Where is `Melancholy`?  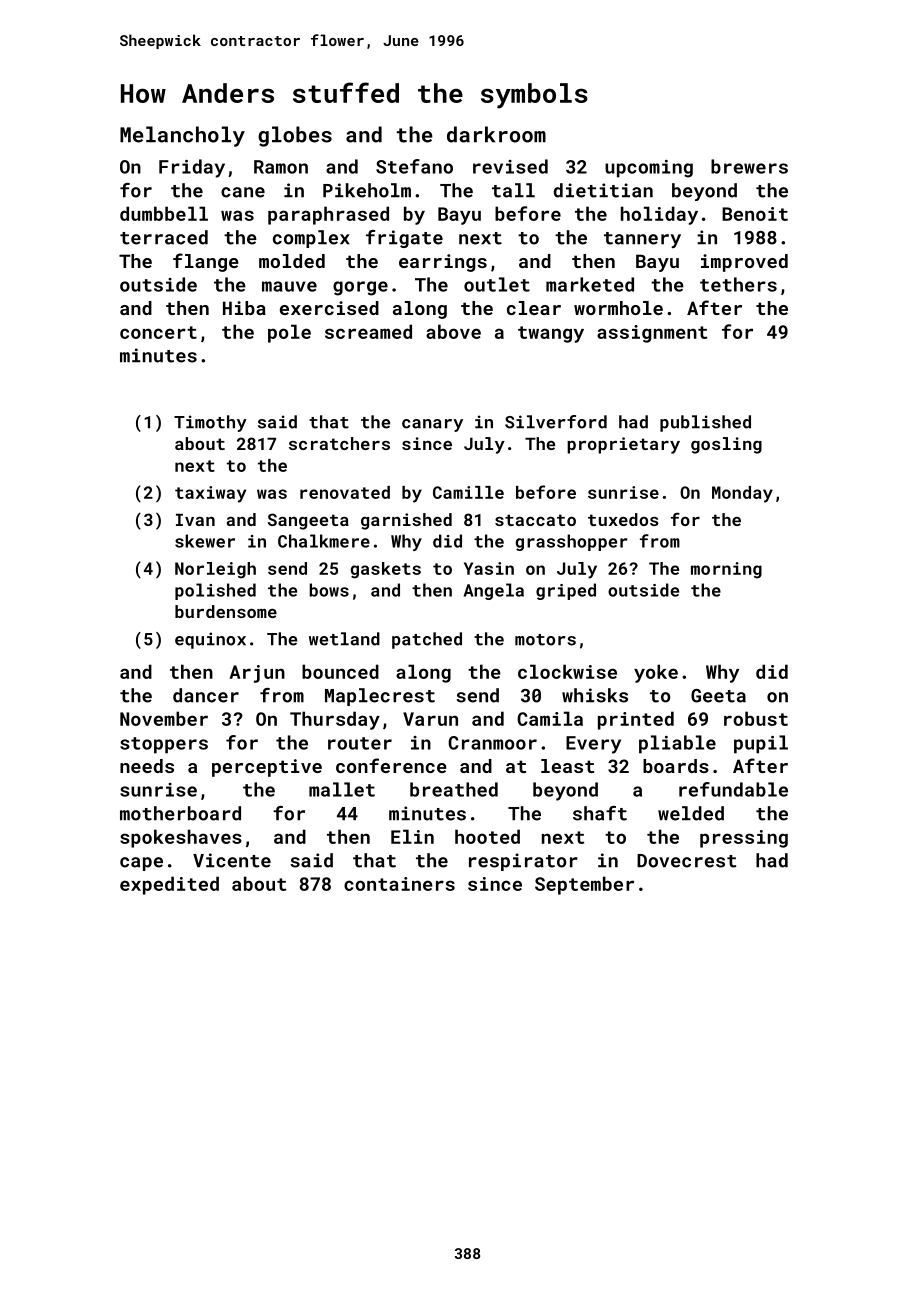
Melancholy is located at coordinates (182, 136).
